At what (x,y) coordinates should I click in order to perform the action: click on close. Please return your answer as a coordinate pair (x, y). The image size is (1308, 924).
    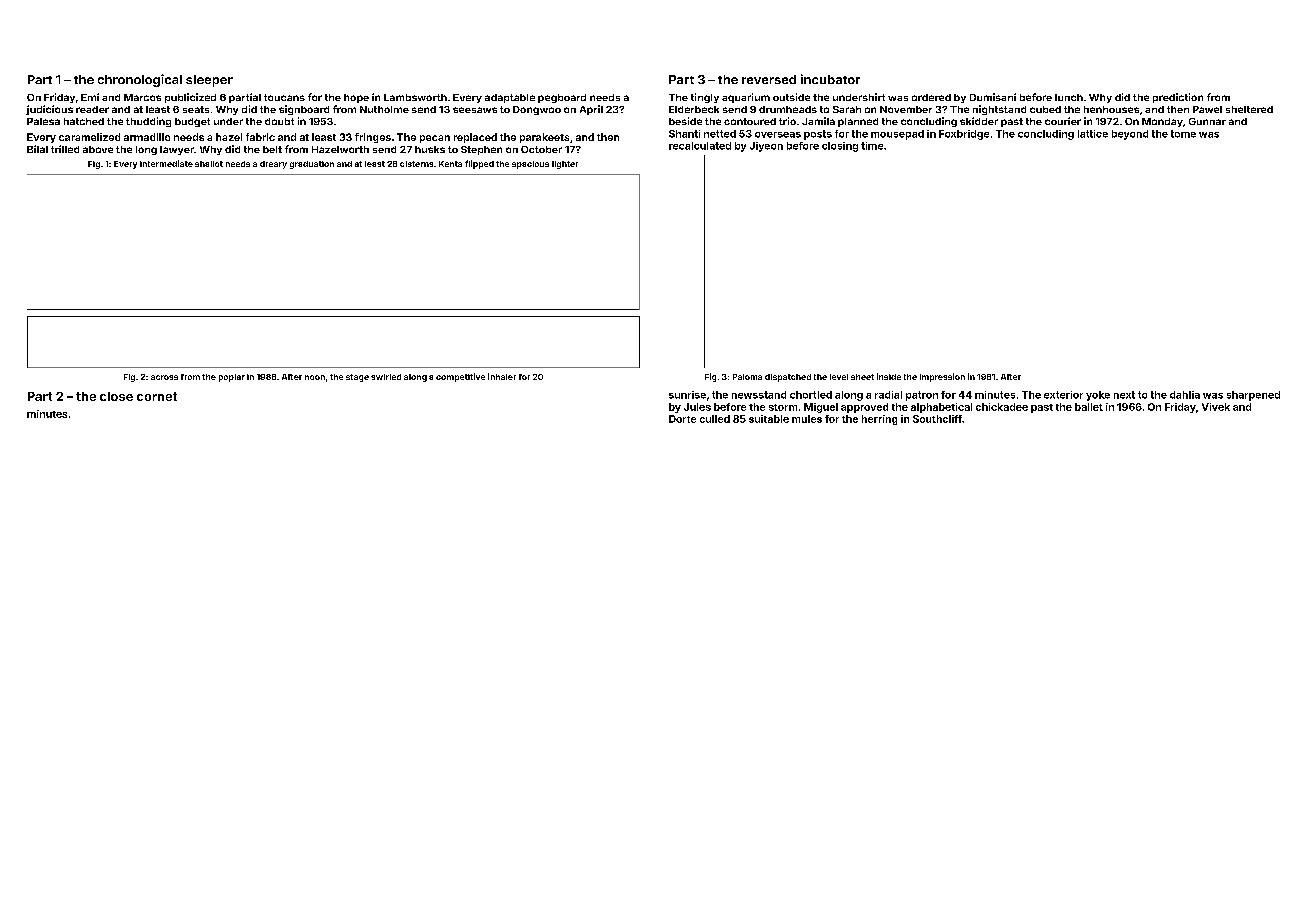
    Looking at the image, I should click on (116, 396).
